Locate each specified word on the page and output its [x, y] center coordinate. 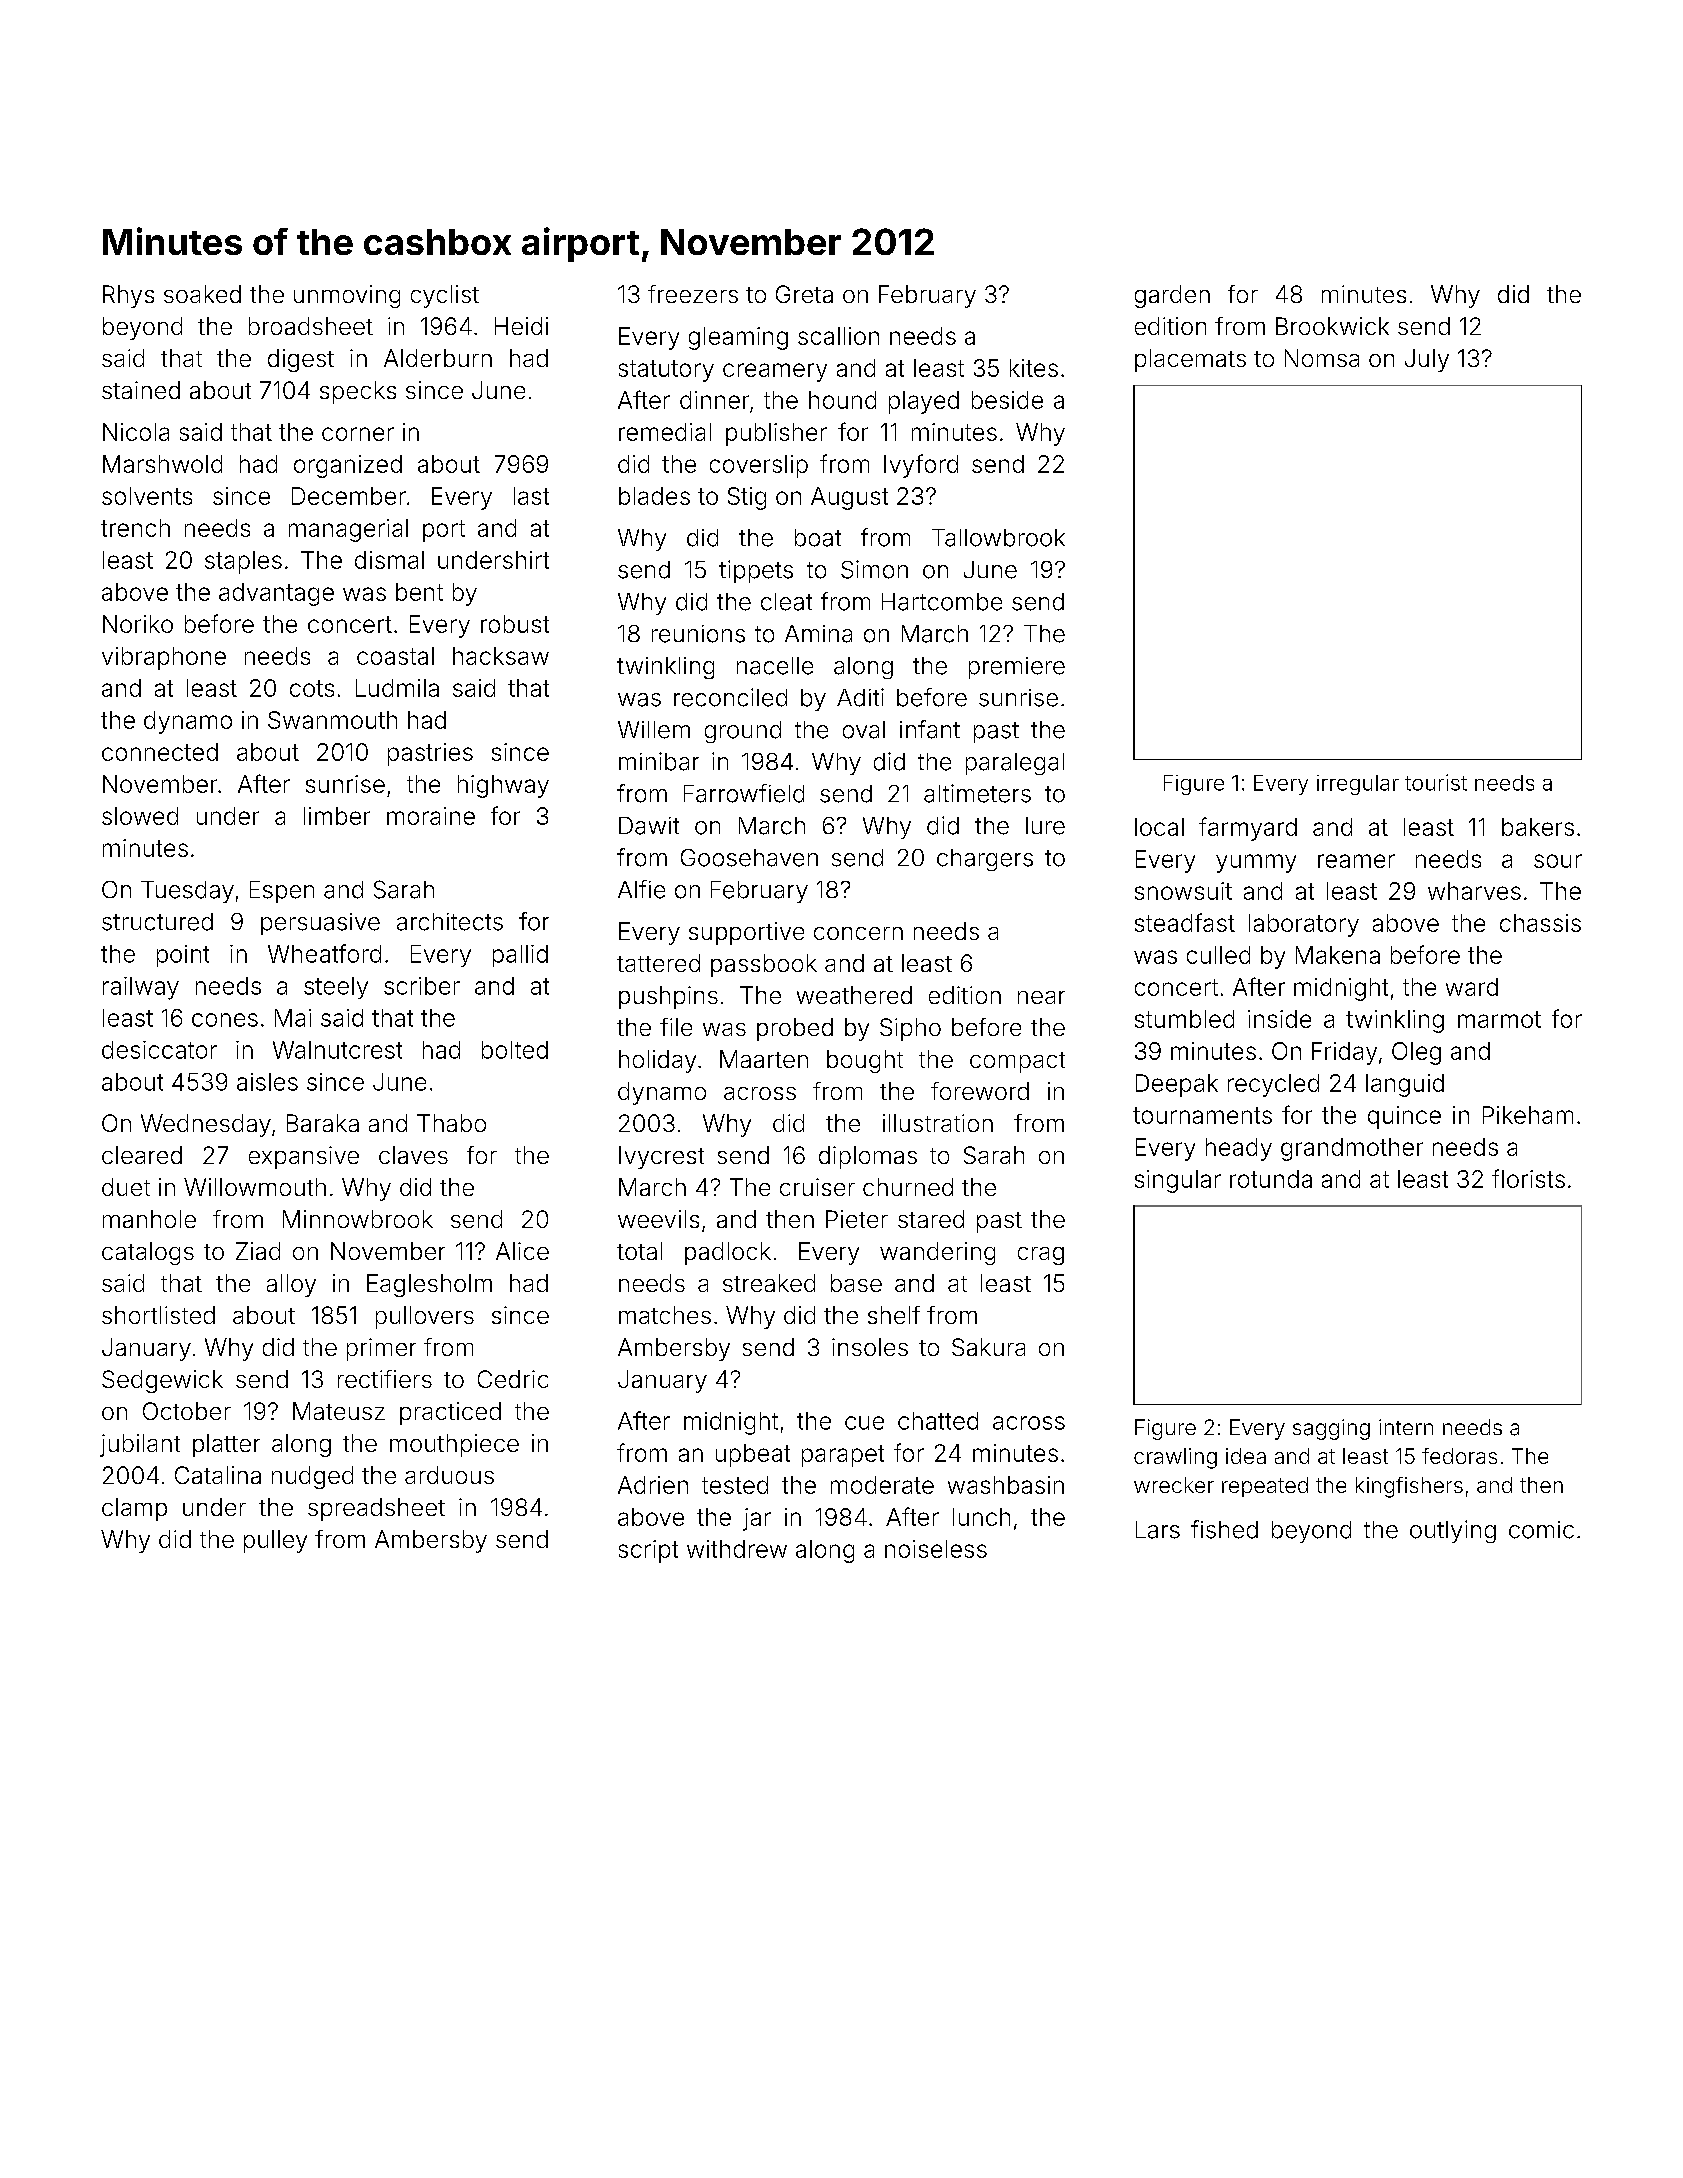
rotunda [1271, 1179]
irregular [1358, 785]
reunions [698, 634]
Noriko [138, 624]
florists [1528, 1178]
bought [865, 1061]
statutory [666, 371]
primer [381, 1349]
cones [225, 1020]
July [1427, 360]
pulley [275, 1541]
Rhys [128, 296]
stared [931, 1219]
